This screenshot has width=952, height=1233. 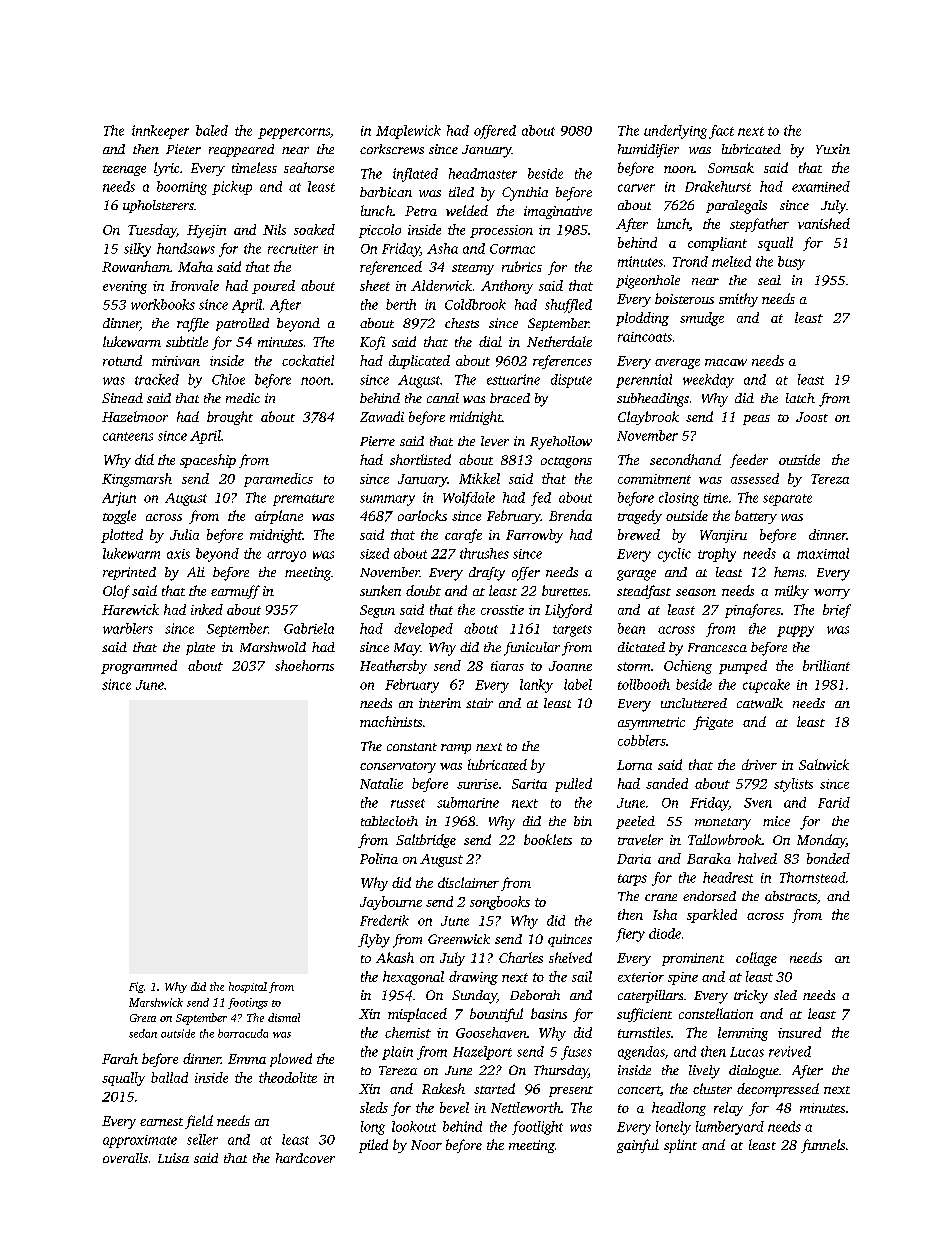 I want to click on seal, so click(x=769, y=280).
